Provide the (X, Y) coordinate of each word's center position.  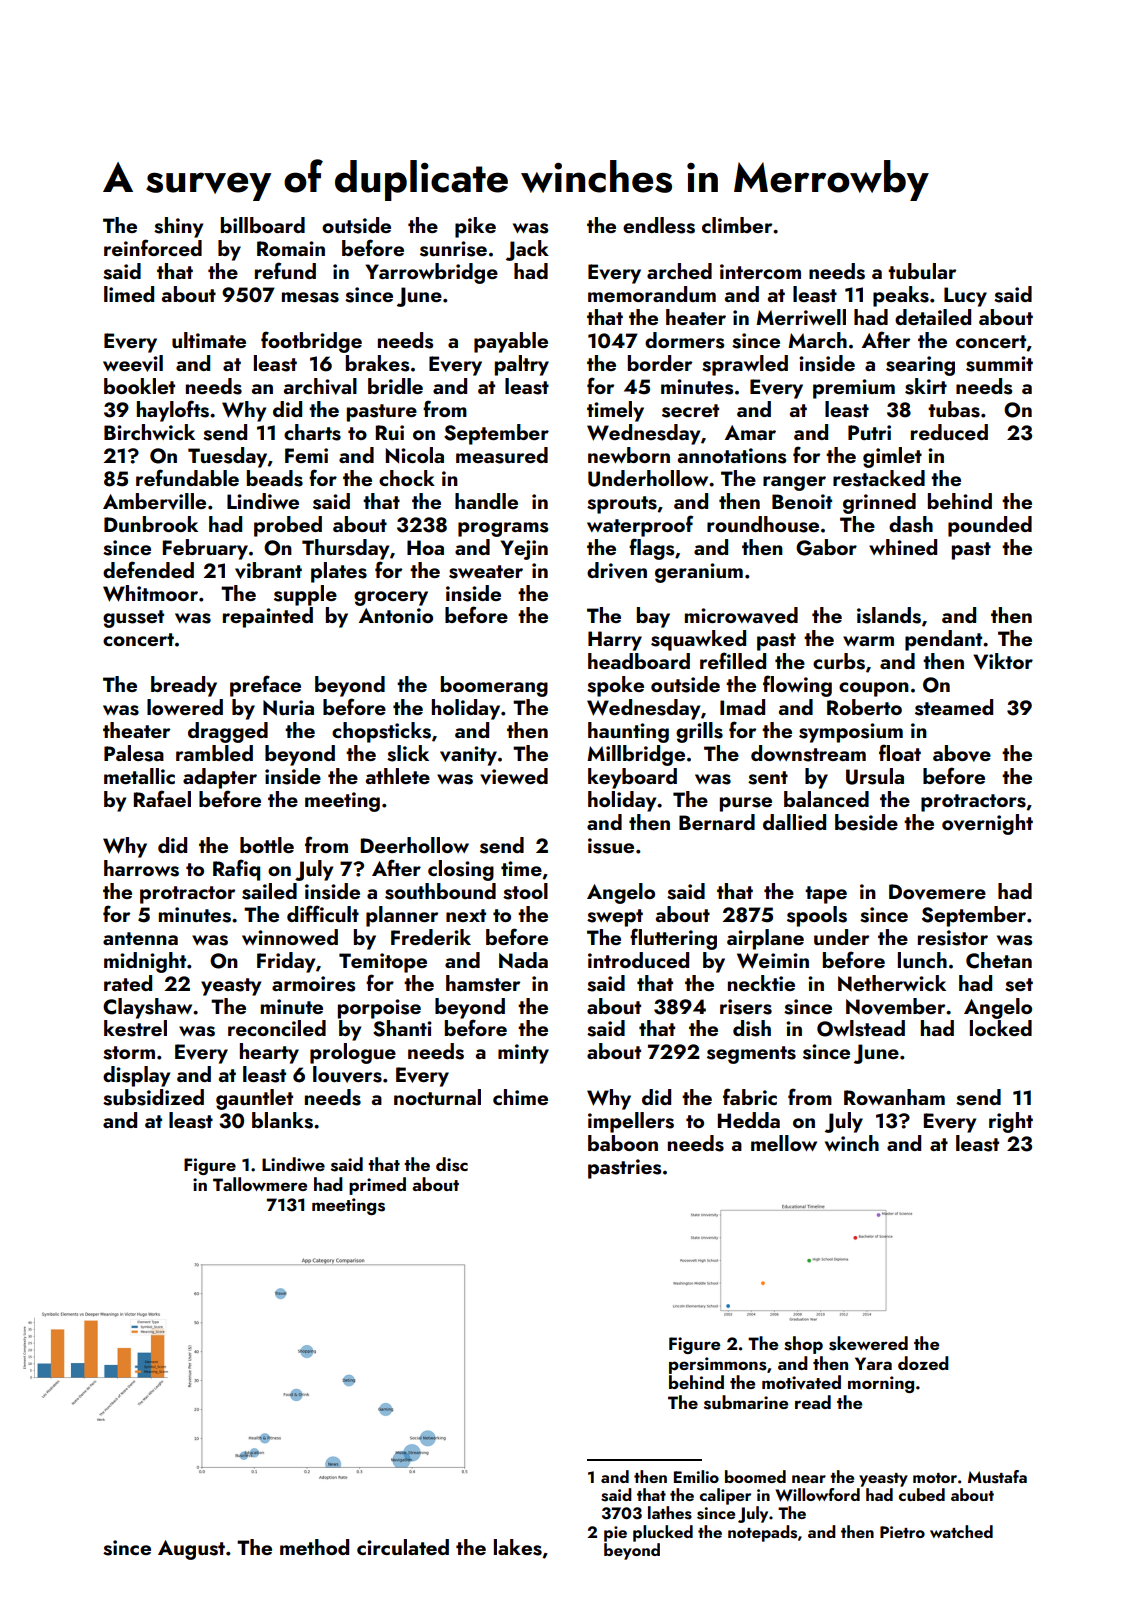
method (314, 1547)
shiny (178, 227)
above (962, 753)
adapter (220, 778)
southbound (440, 891)
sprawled (745, 365)
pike (475, 227)
